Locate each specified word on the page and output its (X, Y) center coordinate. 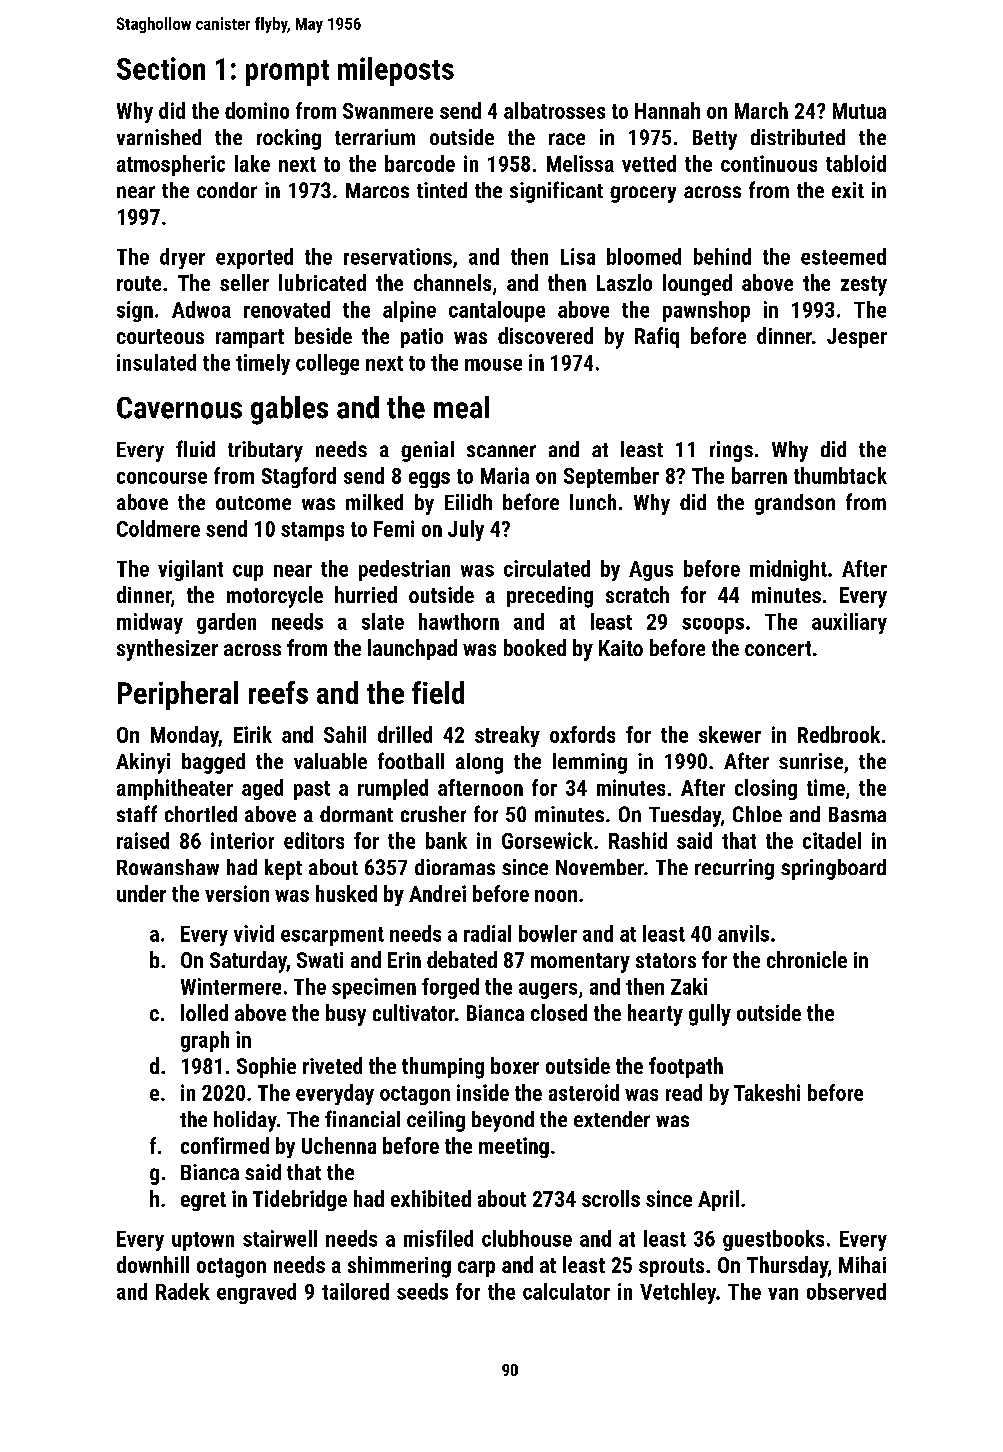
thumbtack (840, 475)
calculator (566, 1291)
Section (161, 68)
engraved (256, 1293)
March (761, 110)
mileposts (396, 71)
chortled (201, 814)
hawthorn (459, 621)
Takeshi (767, 1092)
